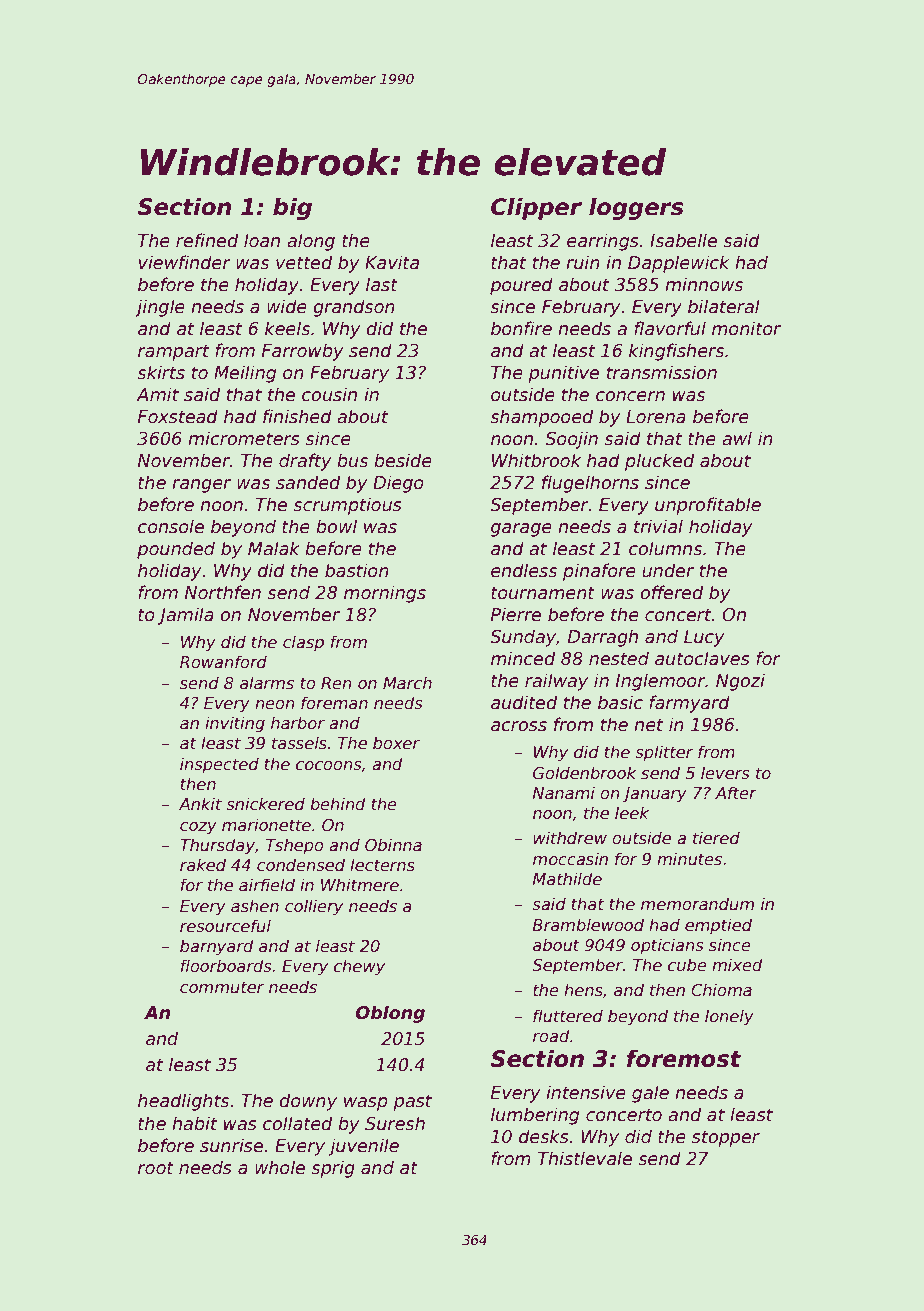 Image resolution: width=924 pixels, height=1311 pixels. I want to click on withdrew, so click(570, 838).
